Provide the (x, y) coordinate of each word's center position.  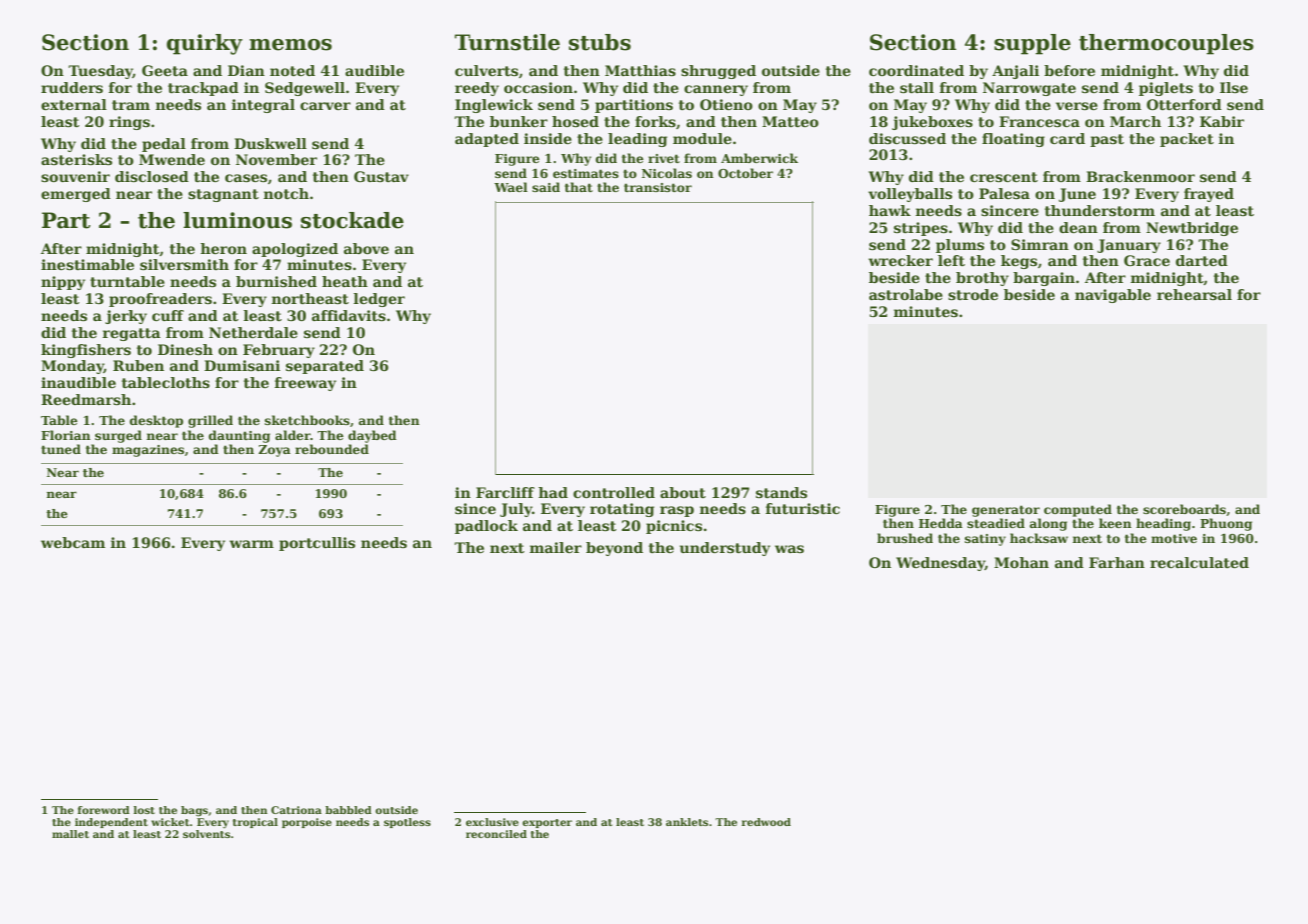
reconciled (496, 834)
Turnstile (507, 42)
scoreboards (1184, 509)
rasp (677, 511)
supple (1032, 44)
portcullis (317, 544)
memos (290, 45)
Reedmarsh (86, 399)
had (553, 492)
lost (144, 810)
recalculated (1199, 562)
